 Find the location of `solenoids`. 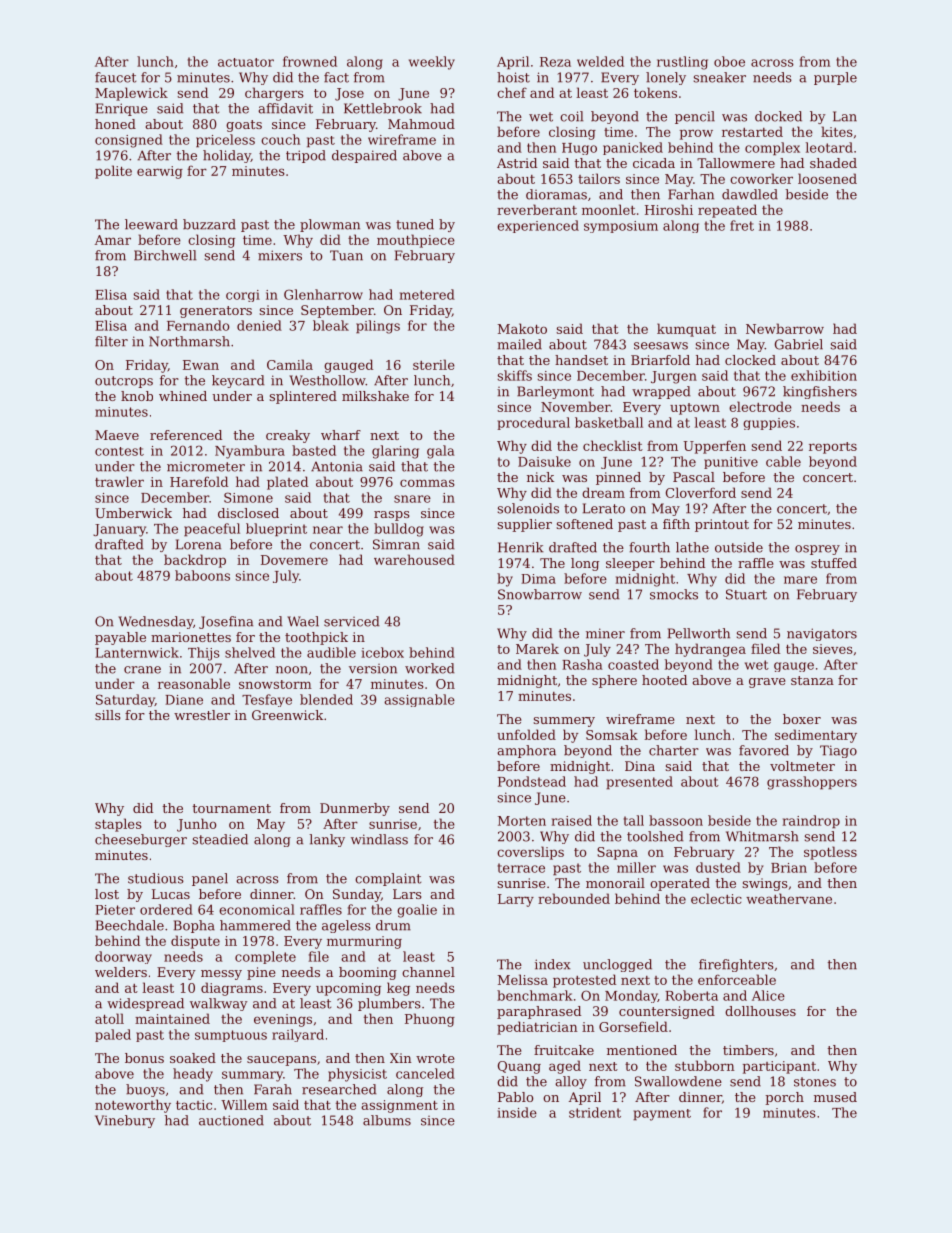

solenoids is located at coordinates (528, 508).
